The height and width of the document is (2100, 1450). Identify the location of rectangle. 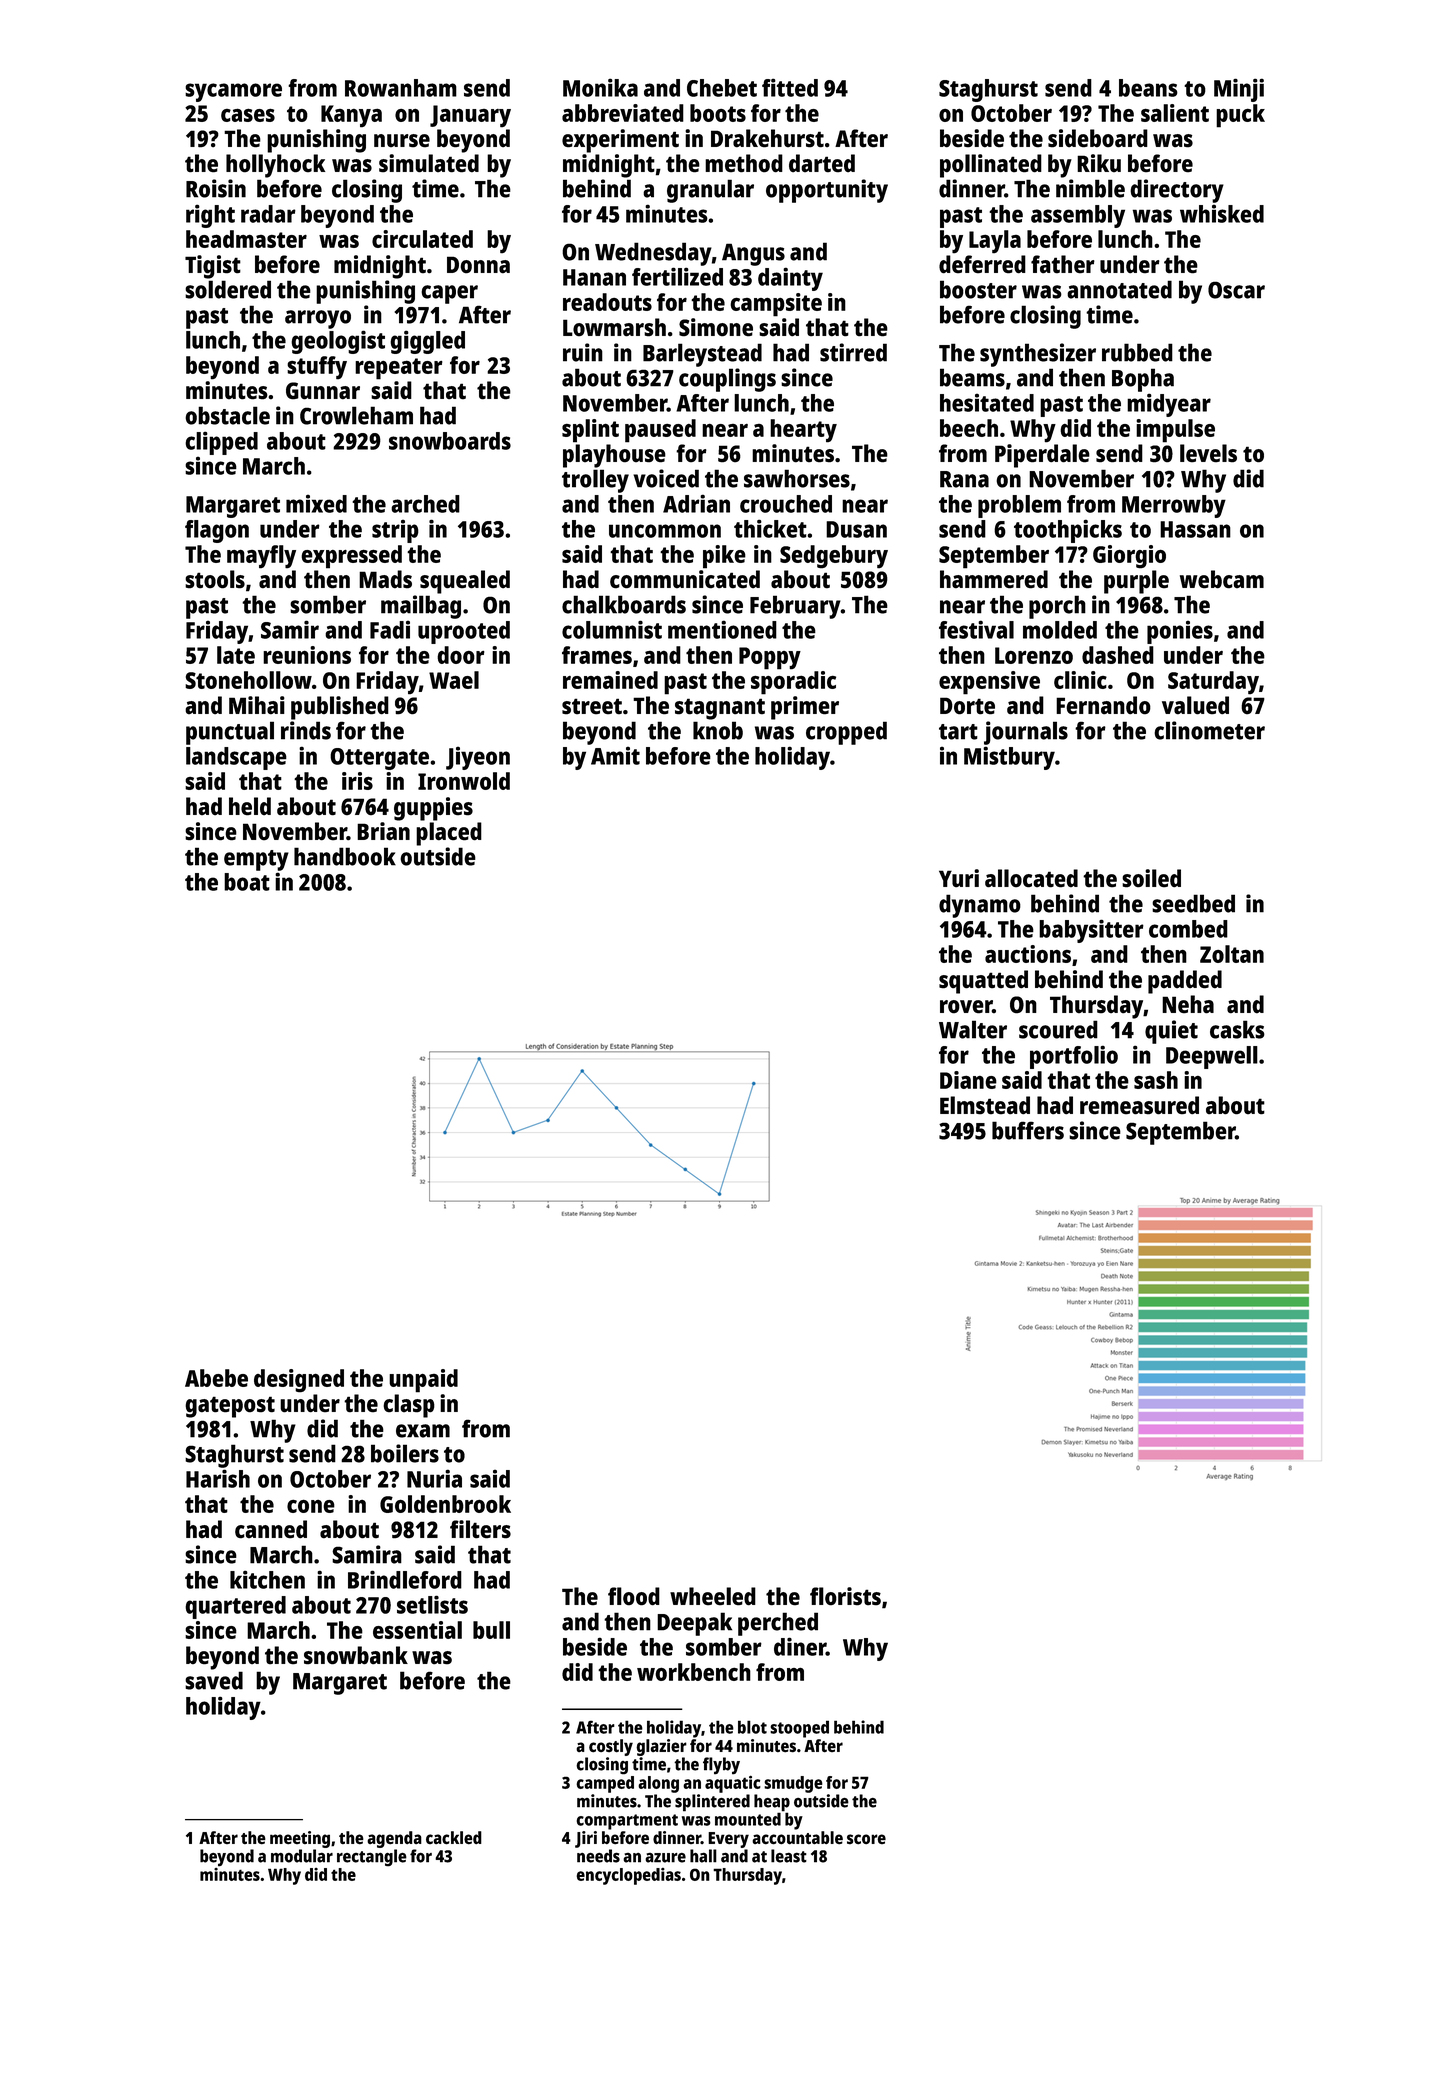
(372, 1858).
